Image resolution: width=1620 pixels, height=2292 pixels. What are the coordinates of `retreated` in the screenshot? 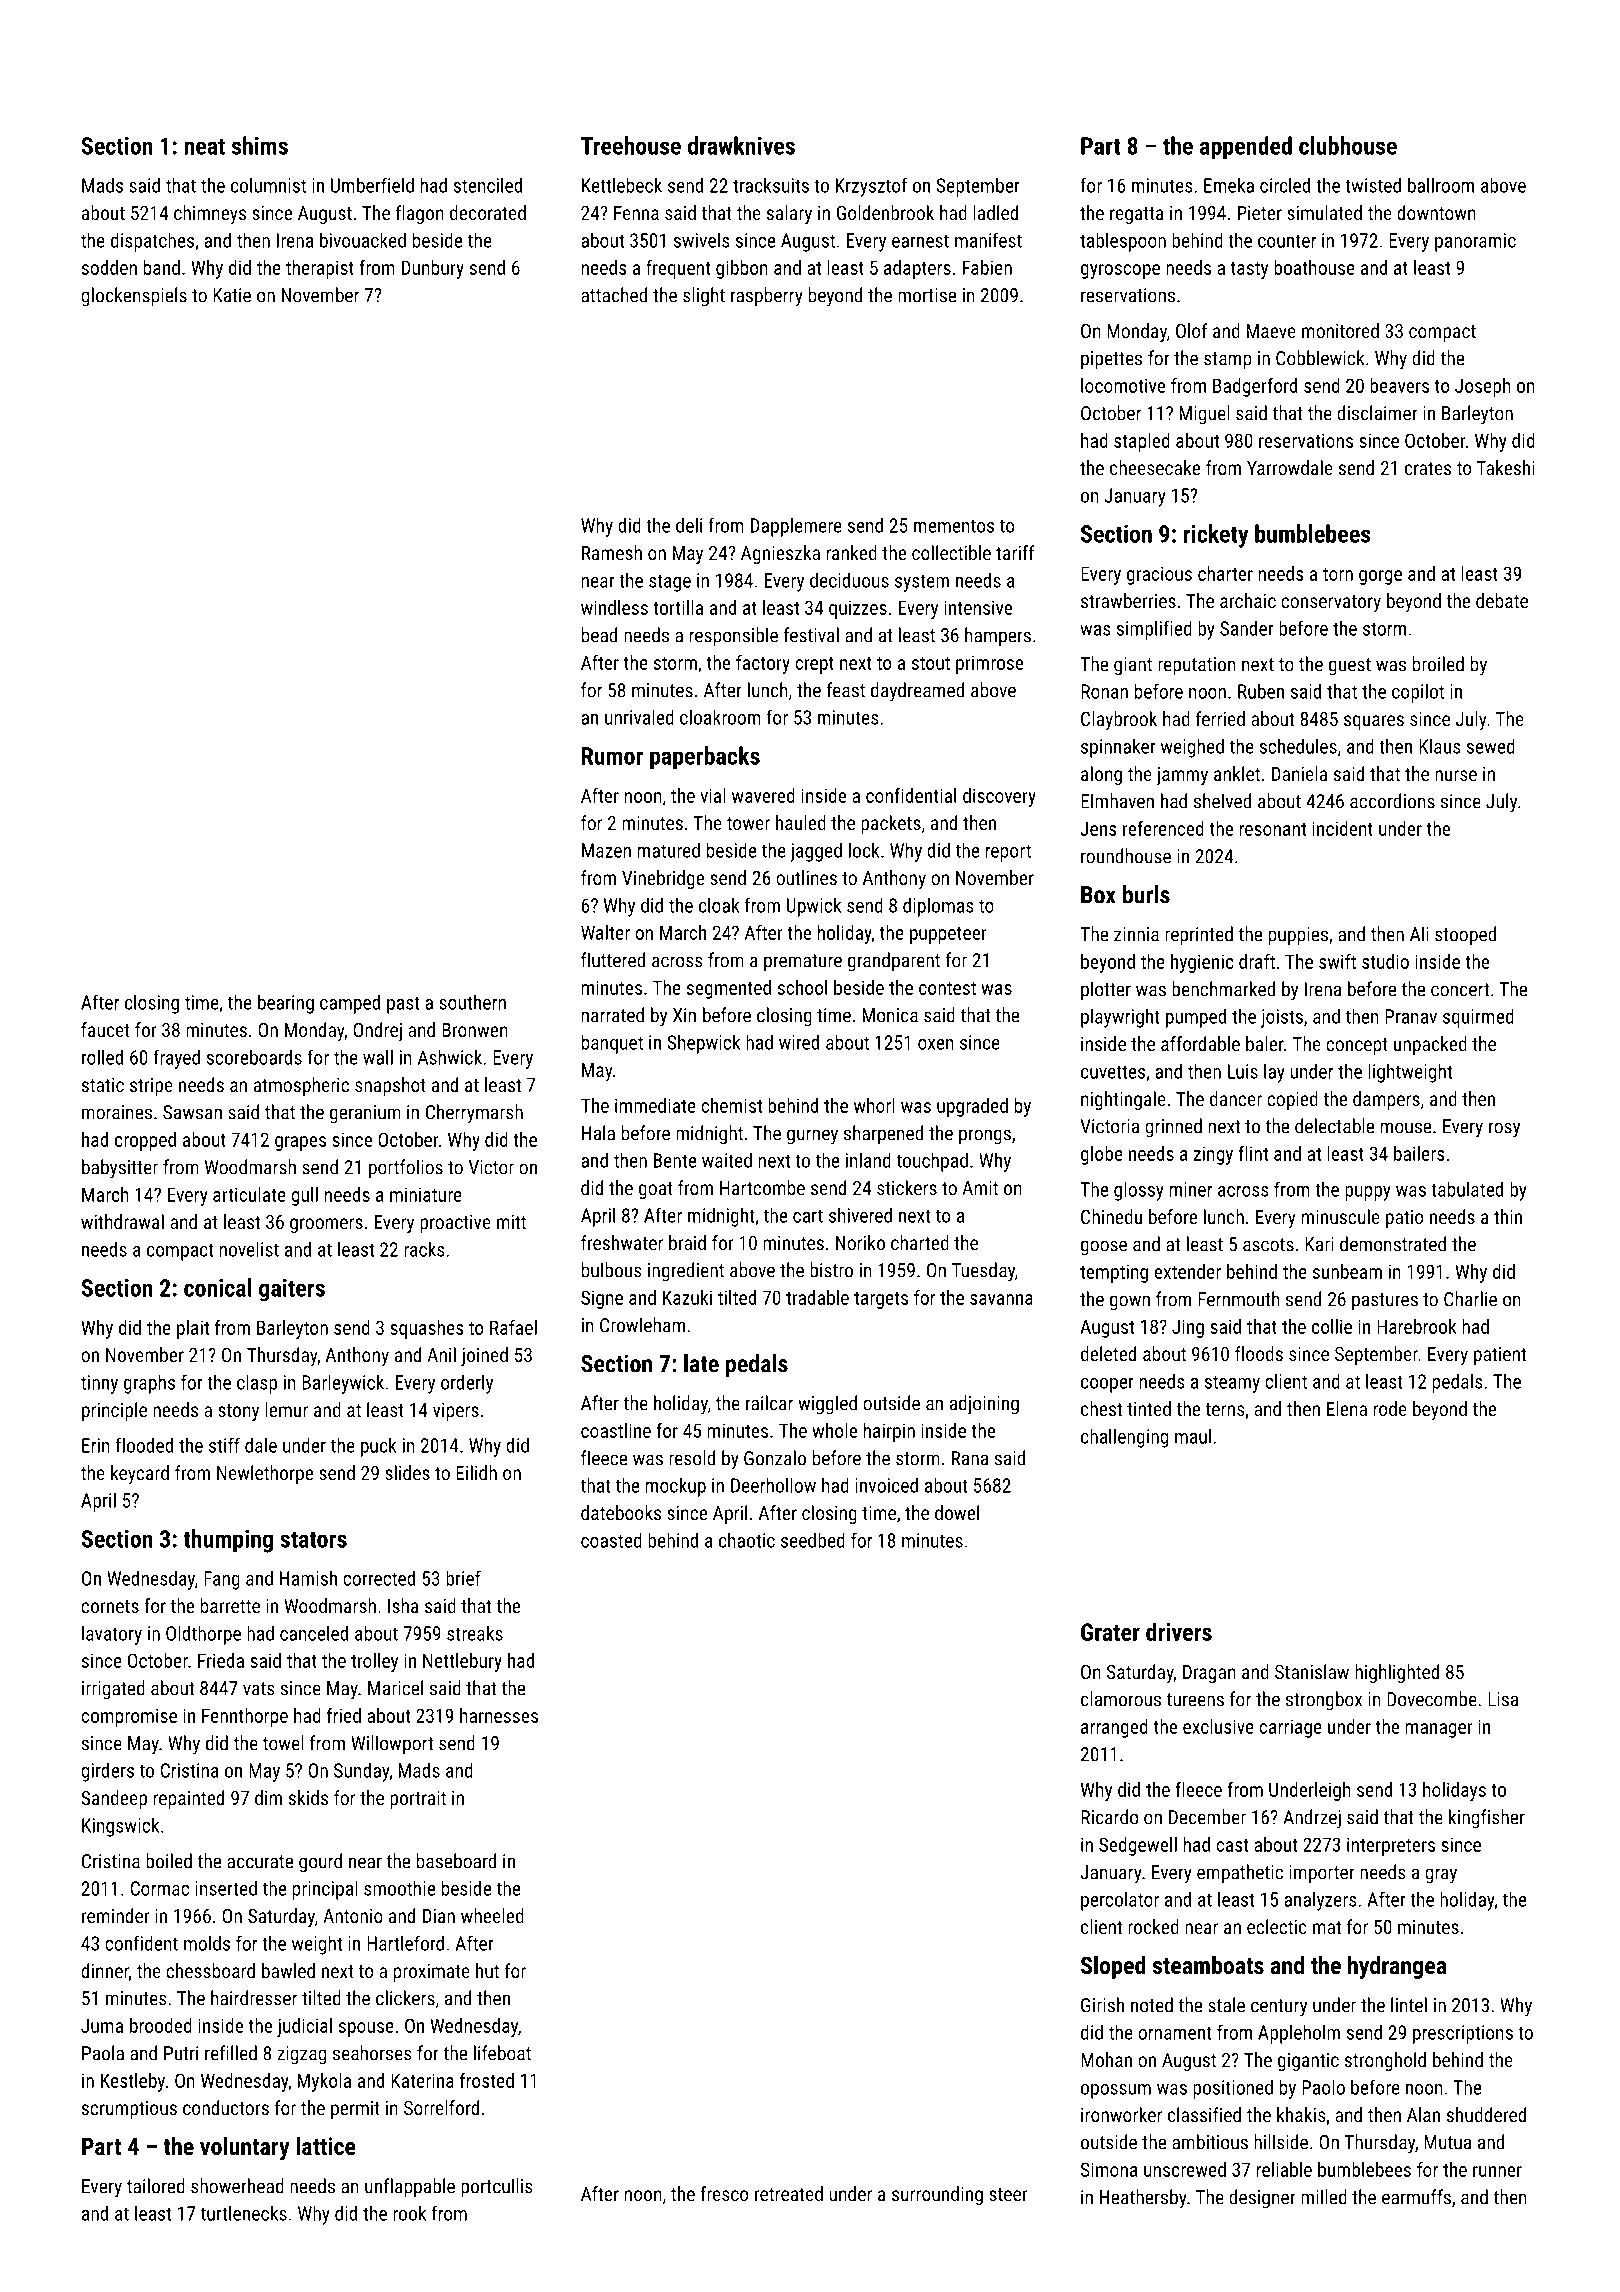 It's located at (789, 2193).
